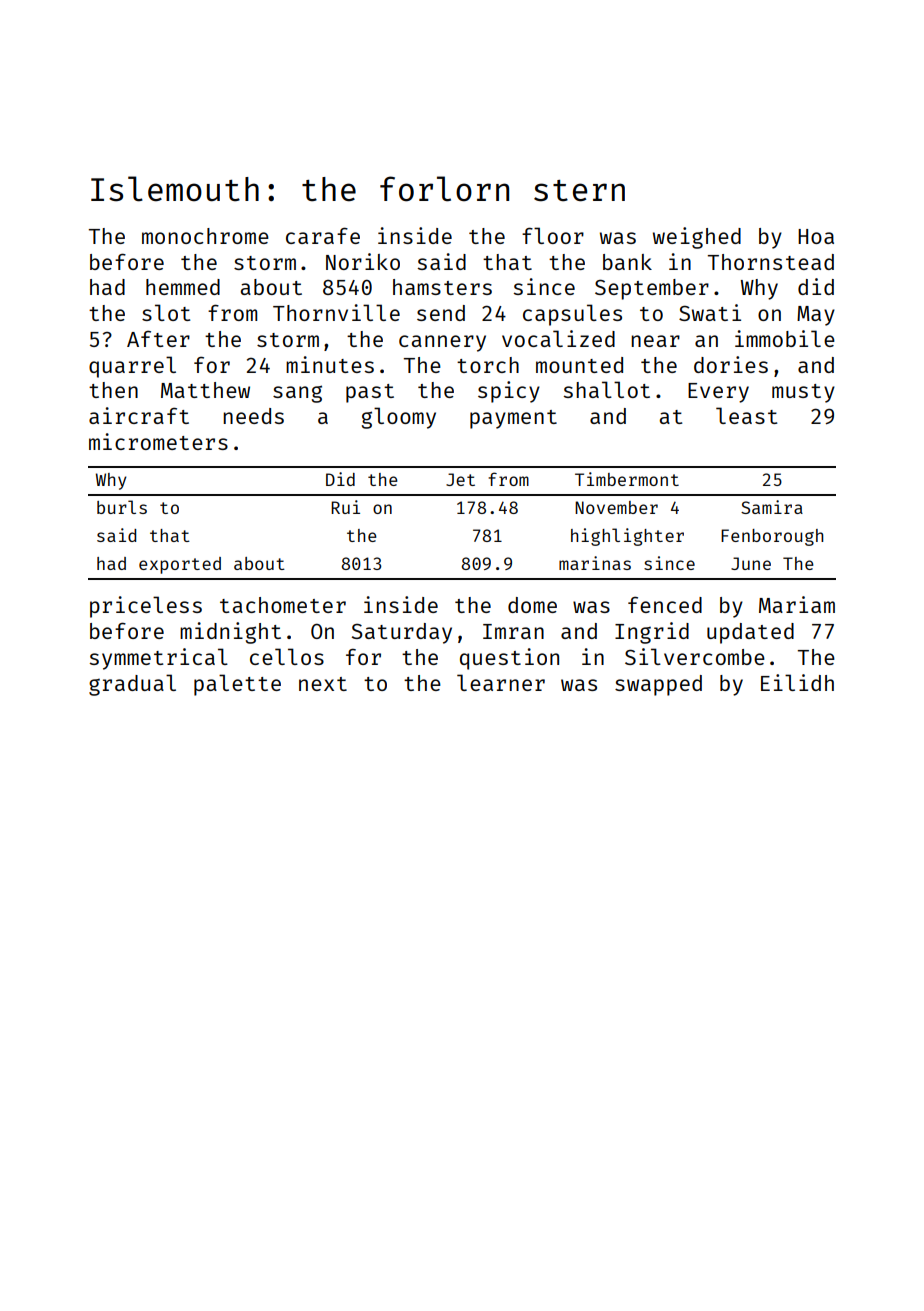  I want to click on learner, so click(501, 682).
